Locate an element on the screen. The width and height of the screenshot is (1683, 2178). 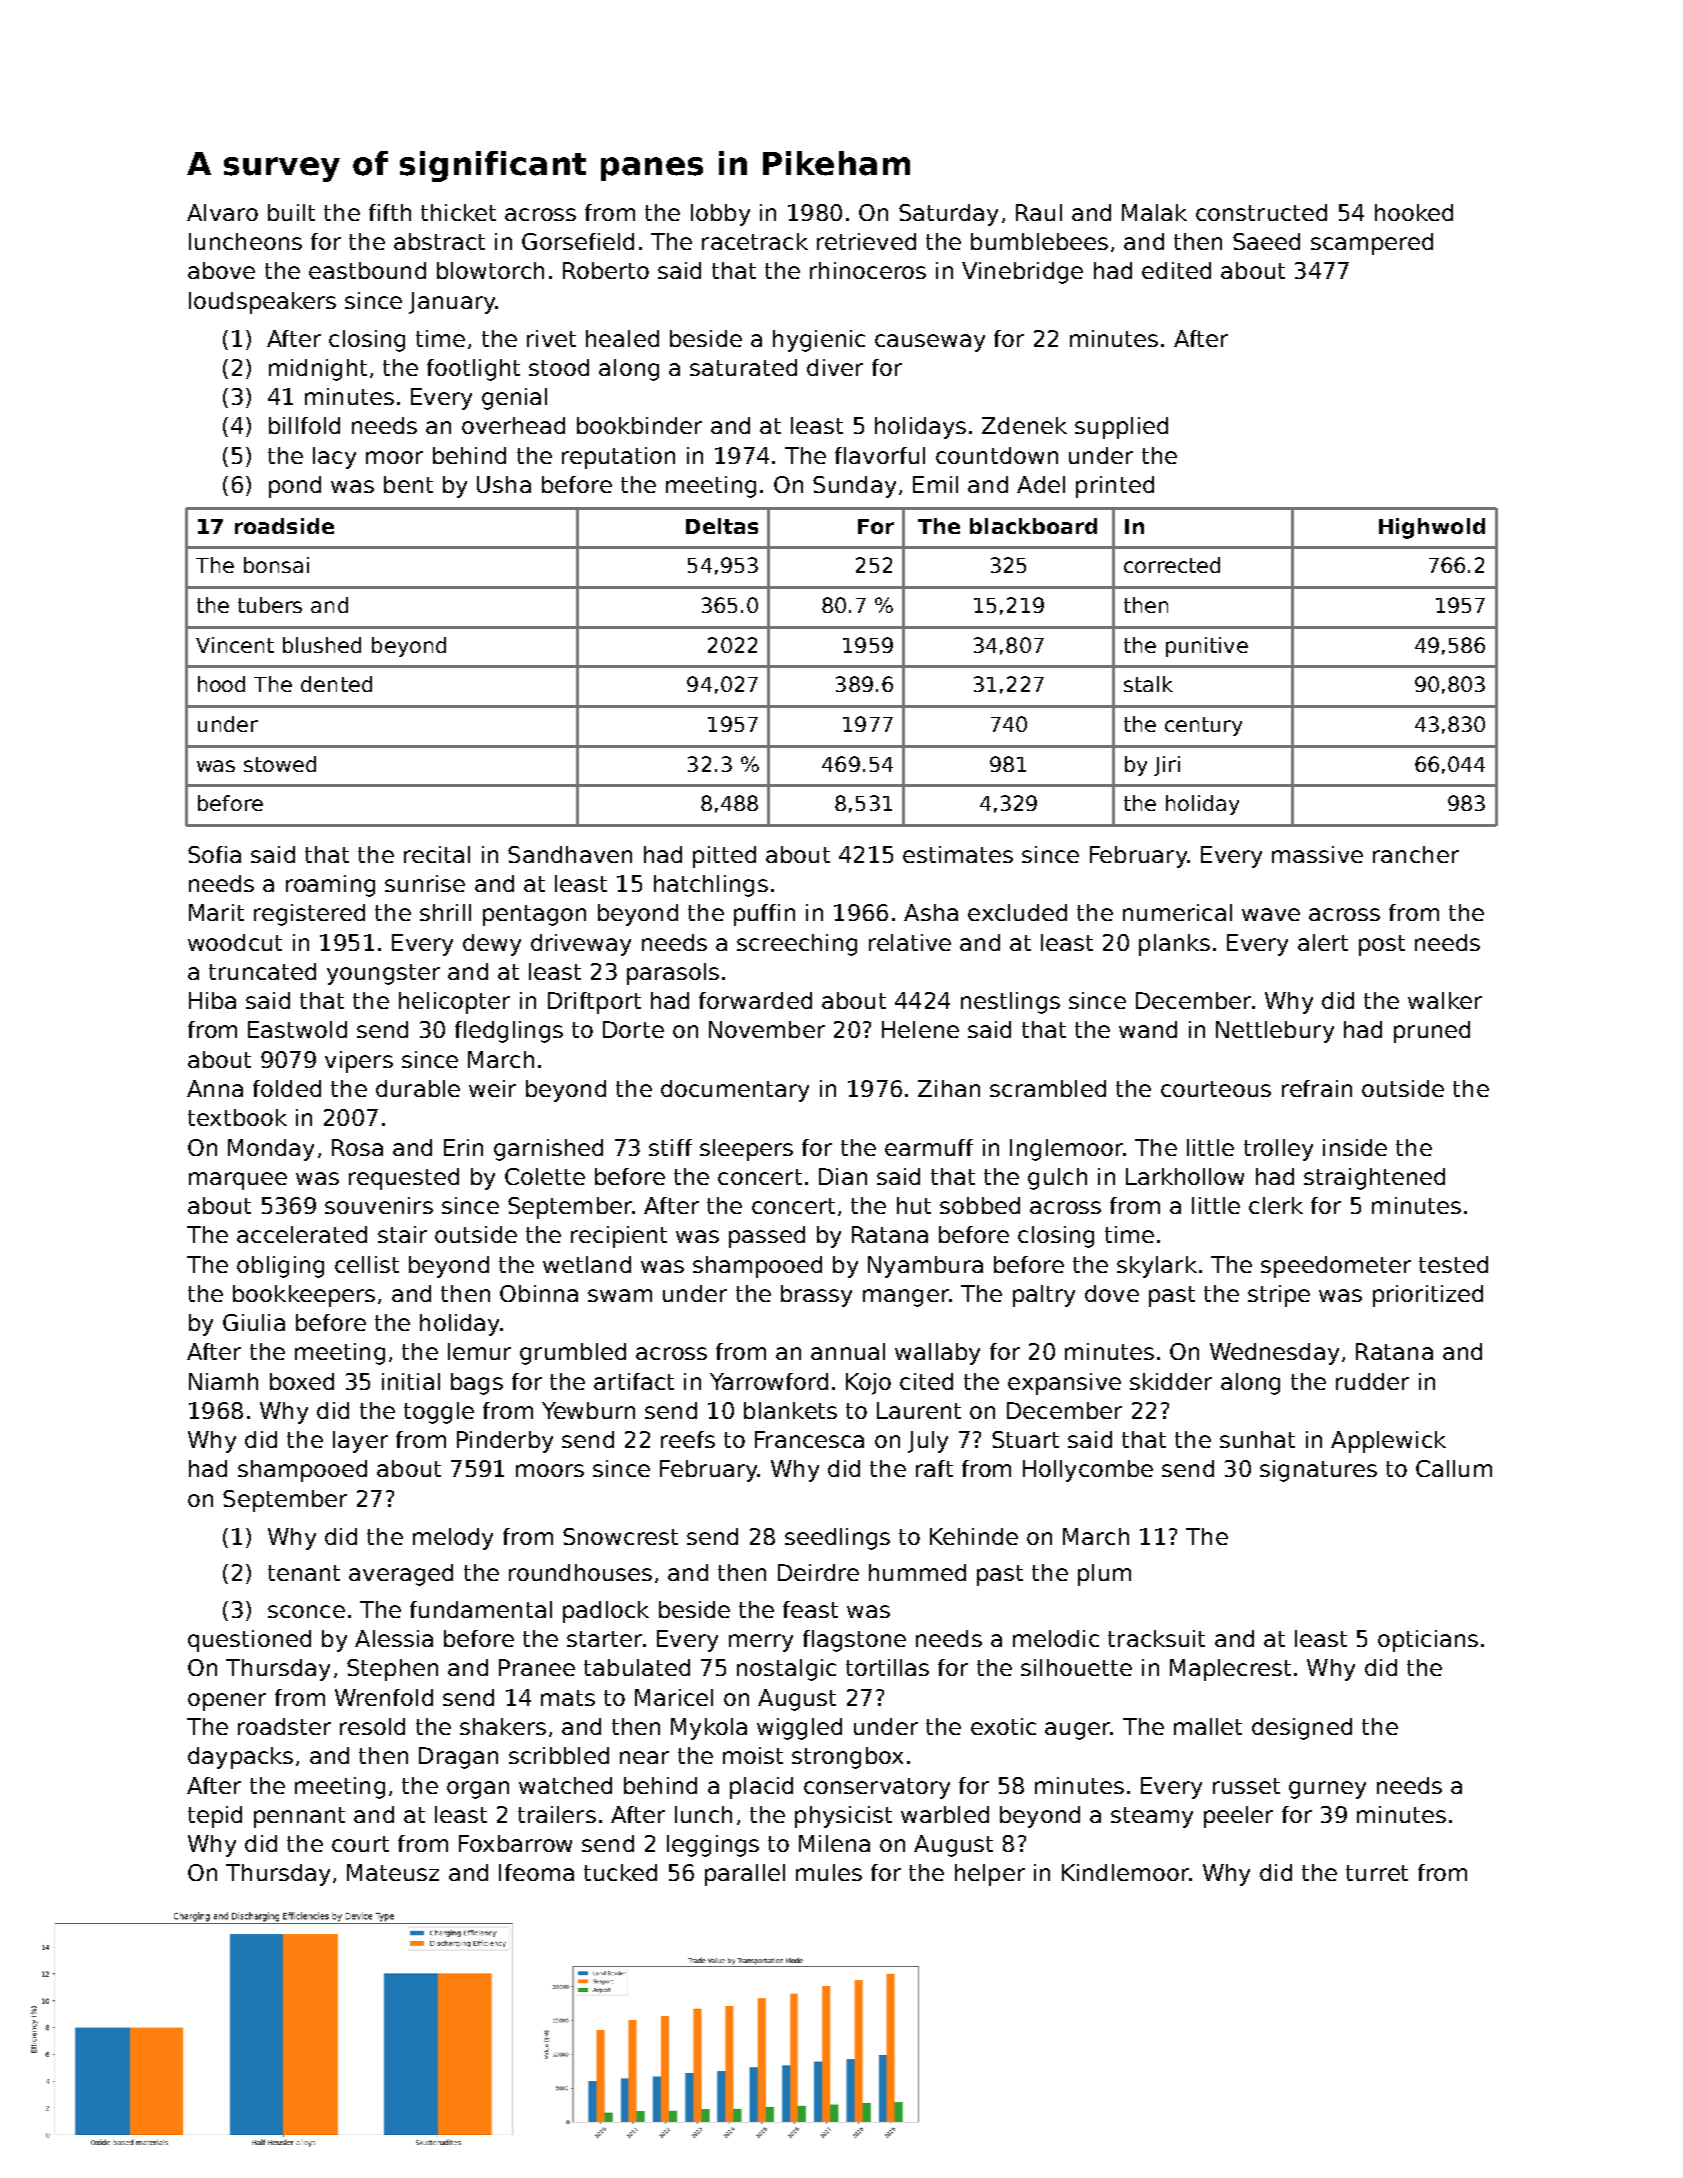
pentagon is located at coordinates (534, 915).
